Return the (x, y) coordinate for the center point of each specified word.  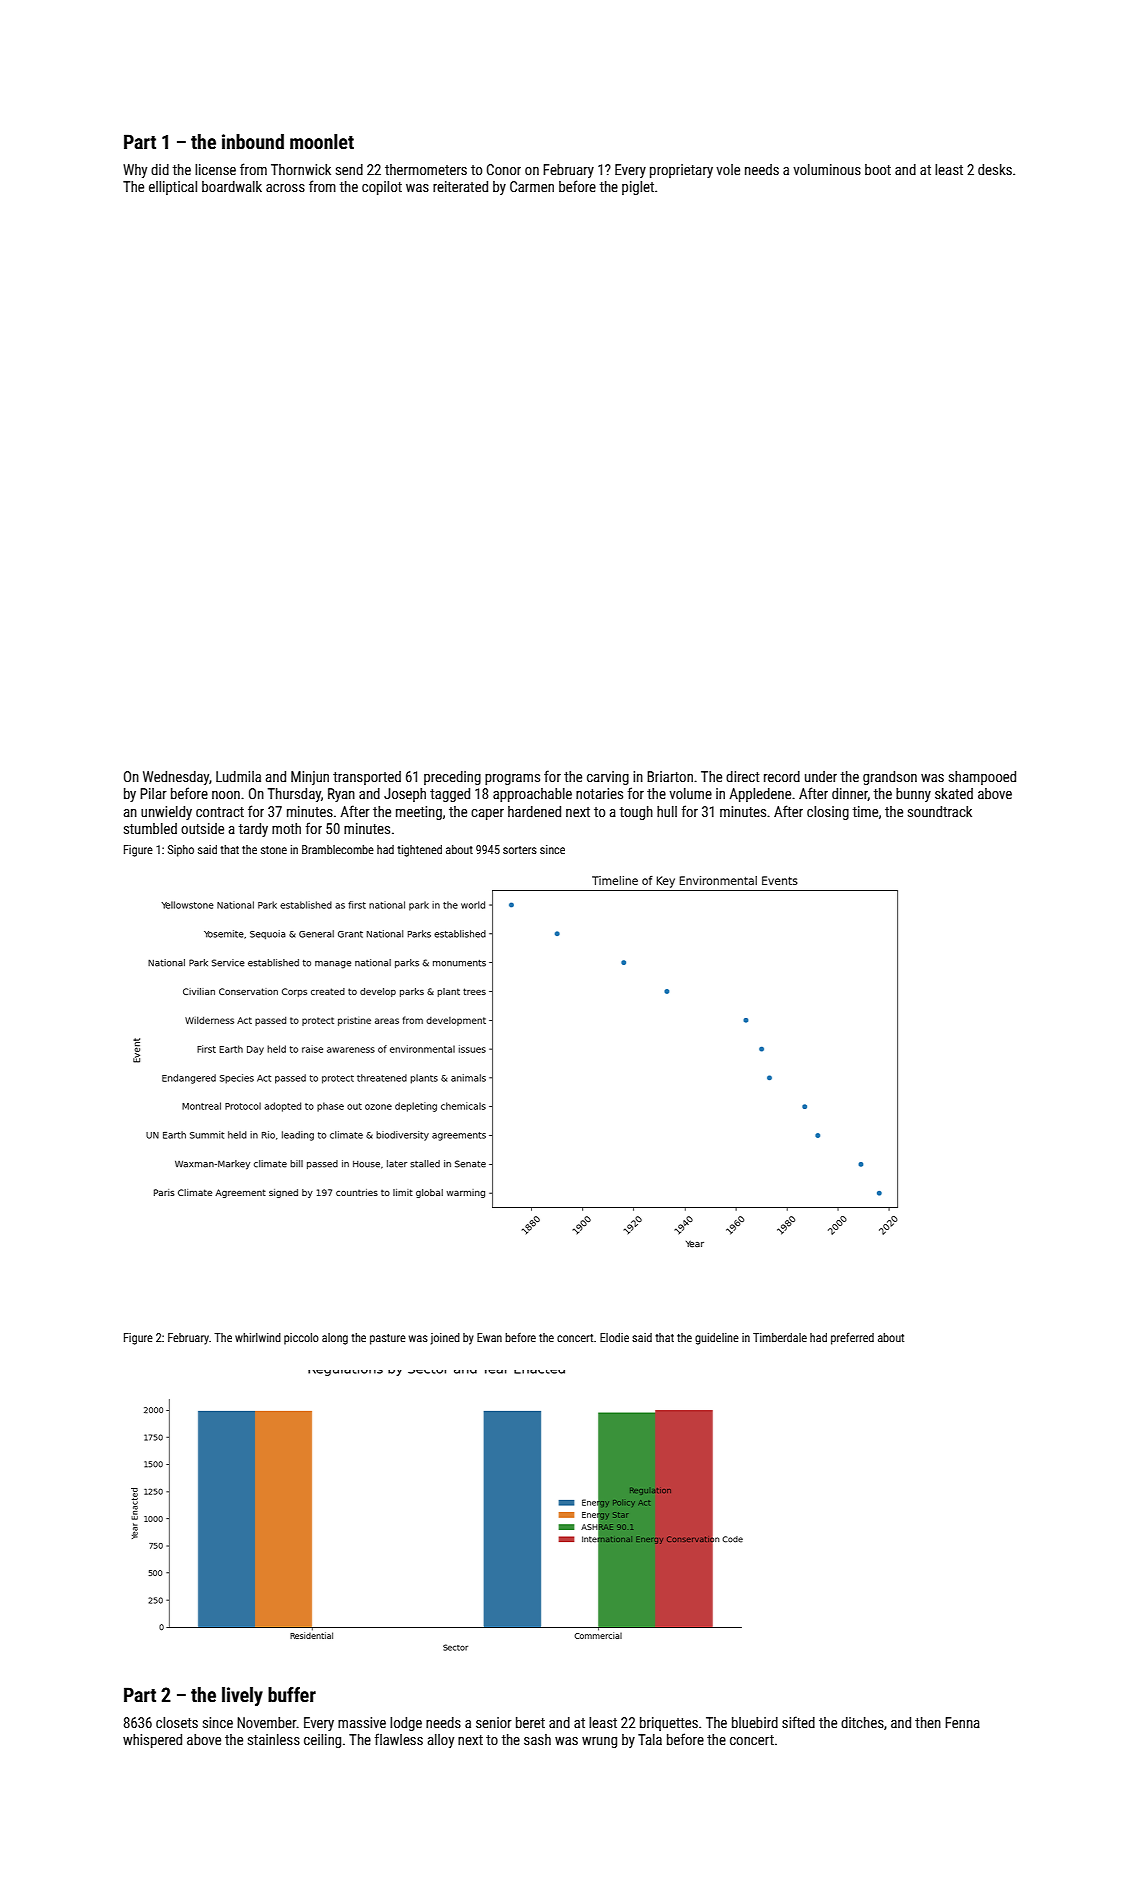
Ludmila (238, 776)
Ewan (489, 1337)
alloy (441, 1741)
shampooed (982, 778)
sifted (798, 1722)
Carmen (532, 186)
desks (995, 169)
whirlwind (258, 1337)
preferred (852, 1338)
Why (135, 171)
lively (242, 1696)
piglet (638, 188)
